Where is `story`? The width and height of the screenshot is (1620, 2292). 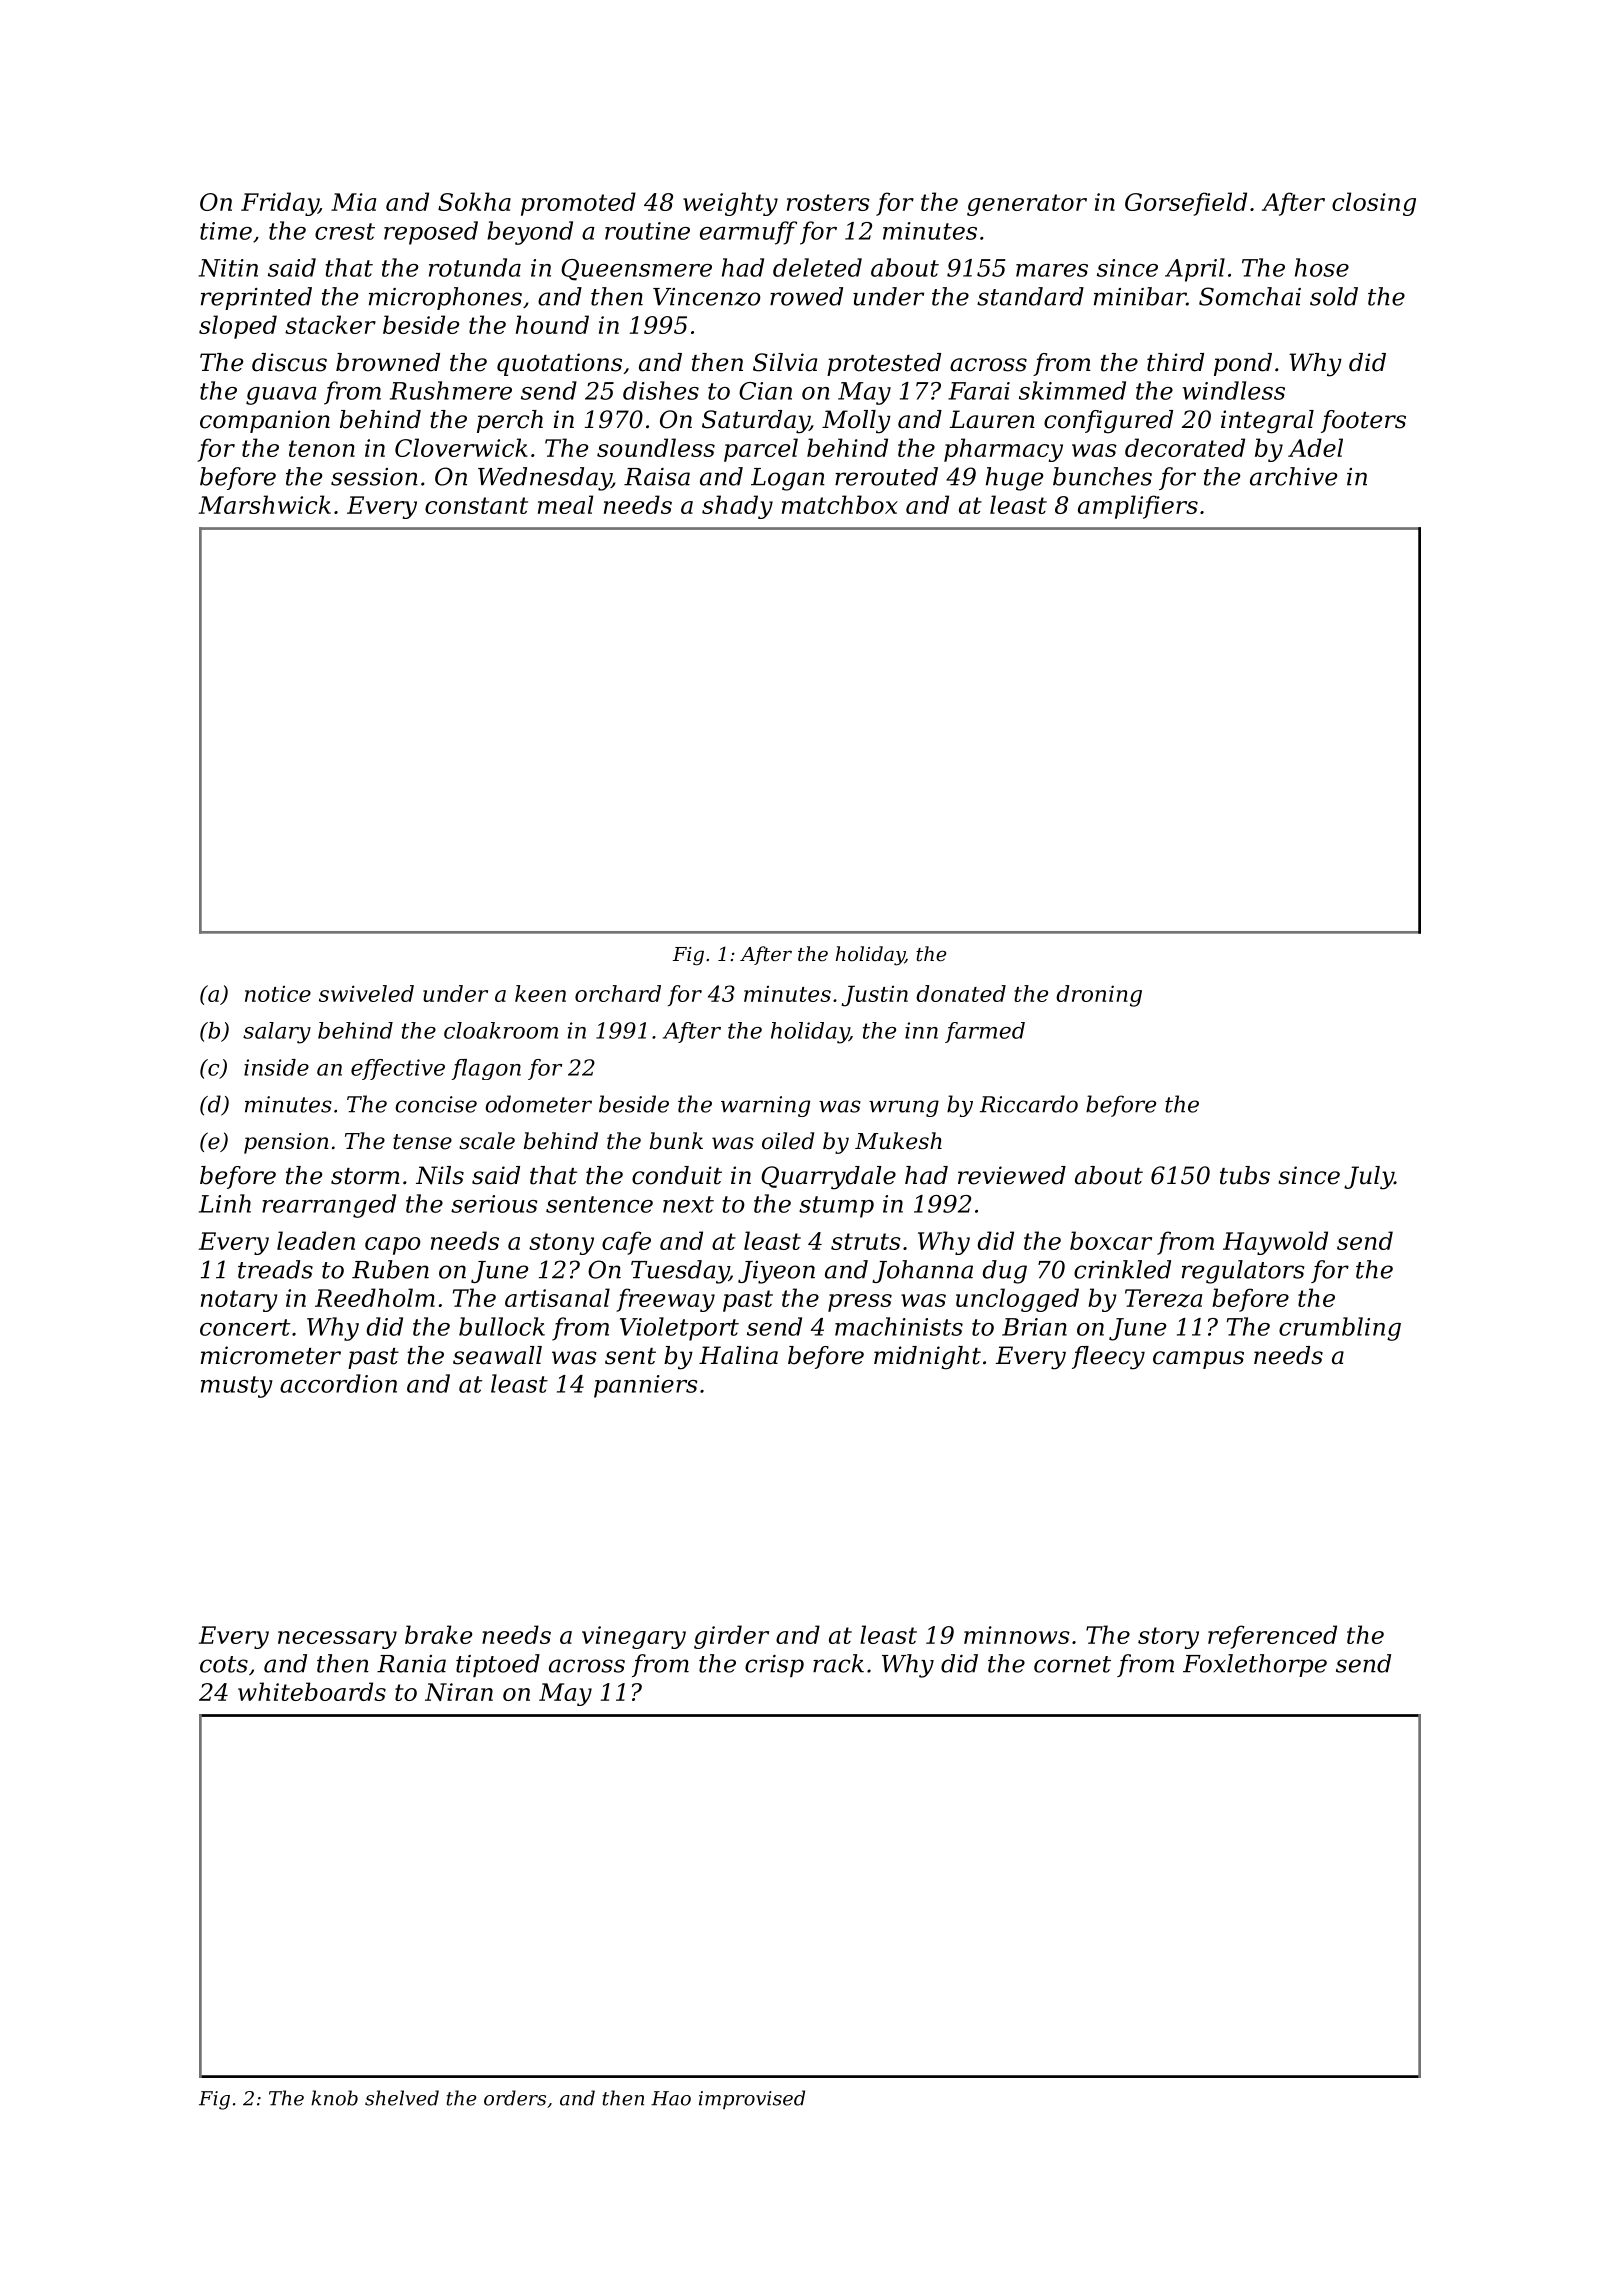 story is located at coordinates (1168, 1638).
